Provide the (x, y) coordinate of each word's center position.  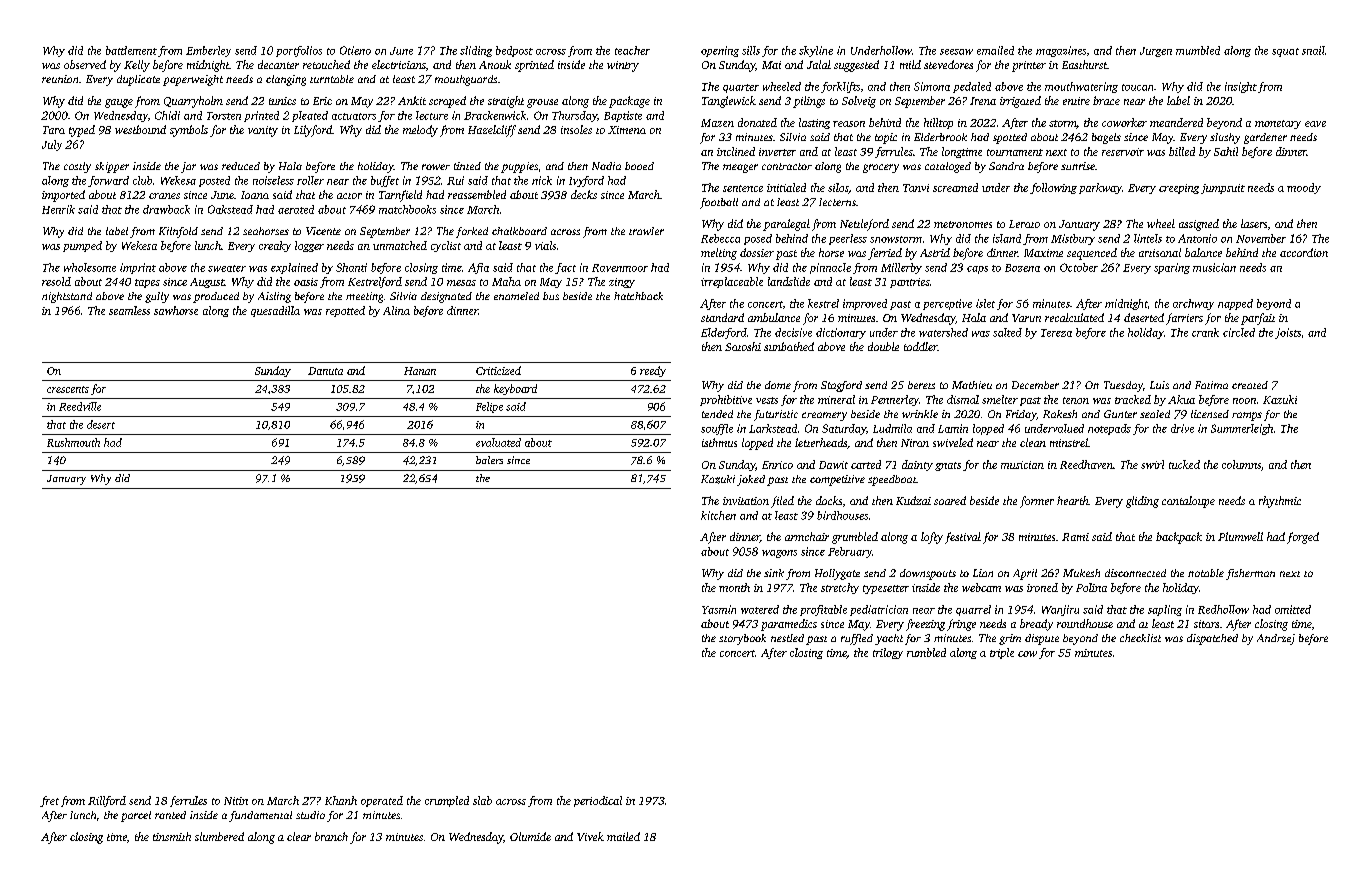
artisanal (1160, 252)
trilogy (888, 653)
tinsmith (172, 836)
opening (720, 51)
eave (1315, 124)
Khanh (341, 800)
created (1250, 385)
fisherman (1250, 574)
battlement (131, 50)
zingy (622, 283)
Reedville (80, 406)
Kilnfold (178, 232)
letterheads (821, 442)
